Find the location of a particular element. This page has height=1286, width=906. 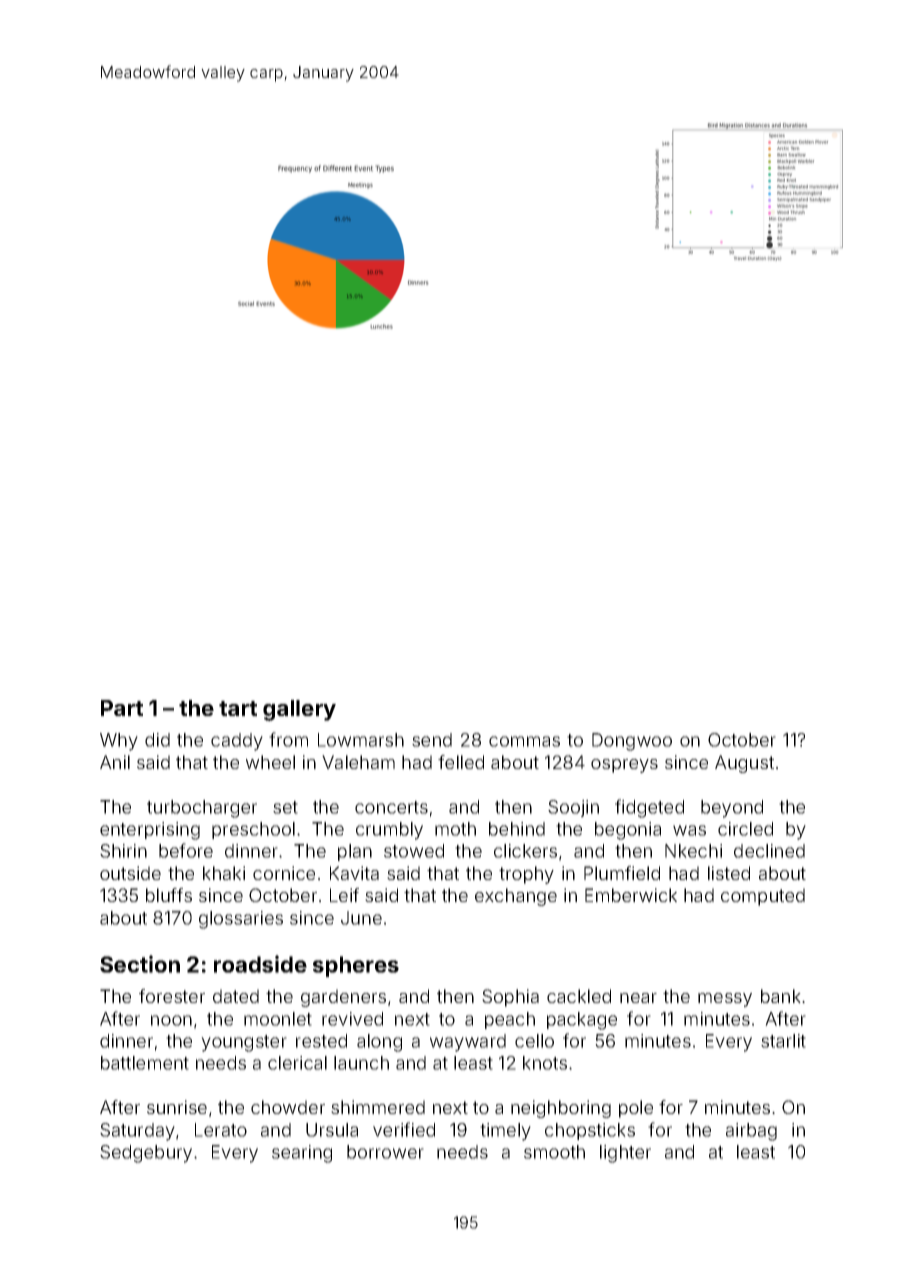

Sedgebury is located at coordinates (146, 1154).
